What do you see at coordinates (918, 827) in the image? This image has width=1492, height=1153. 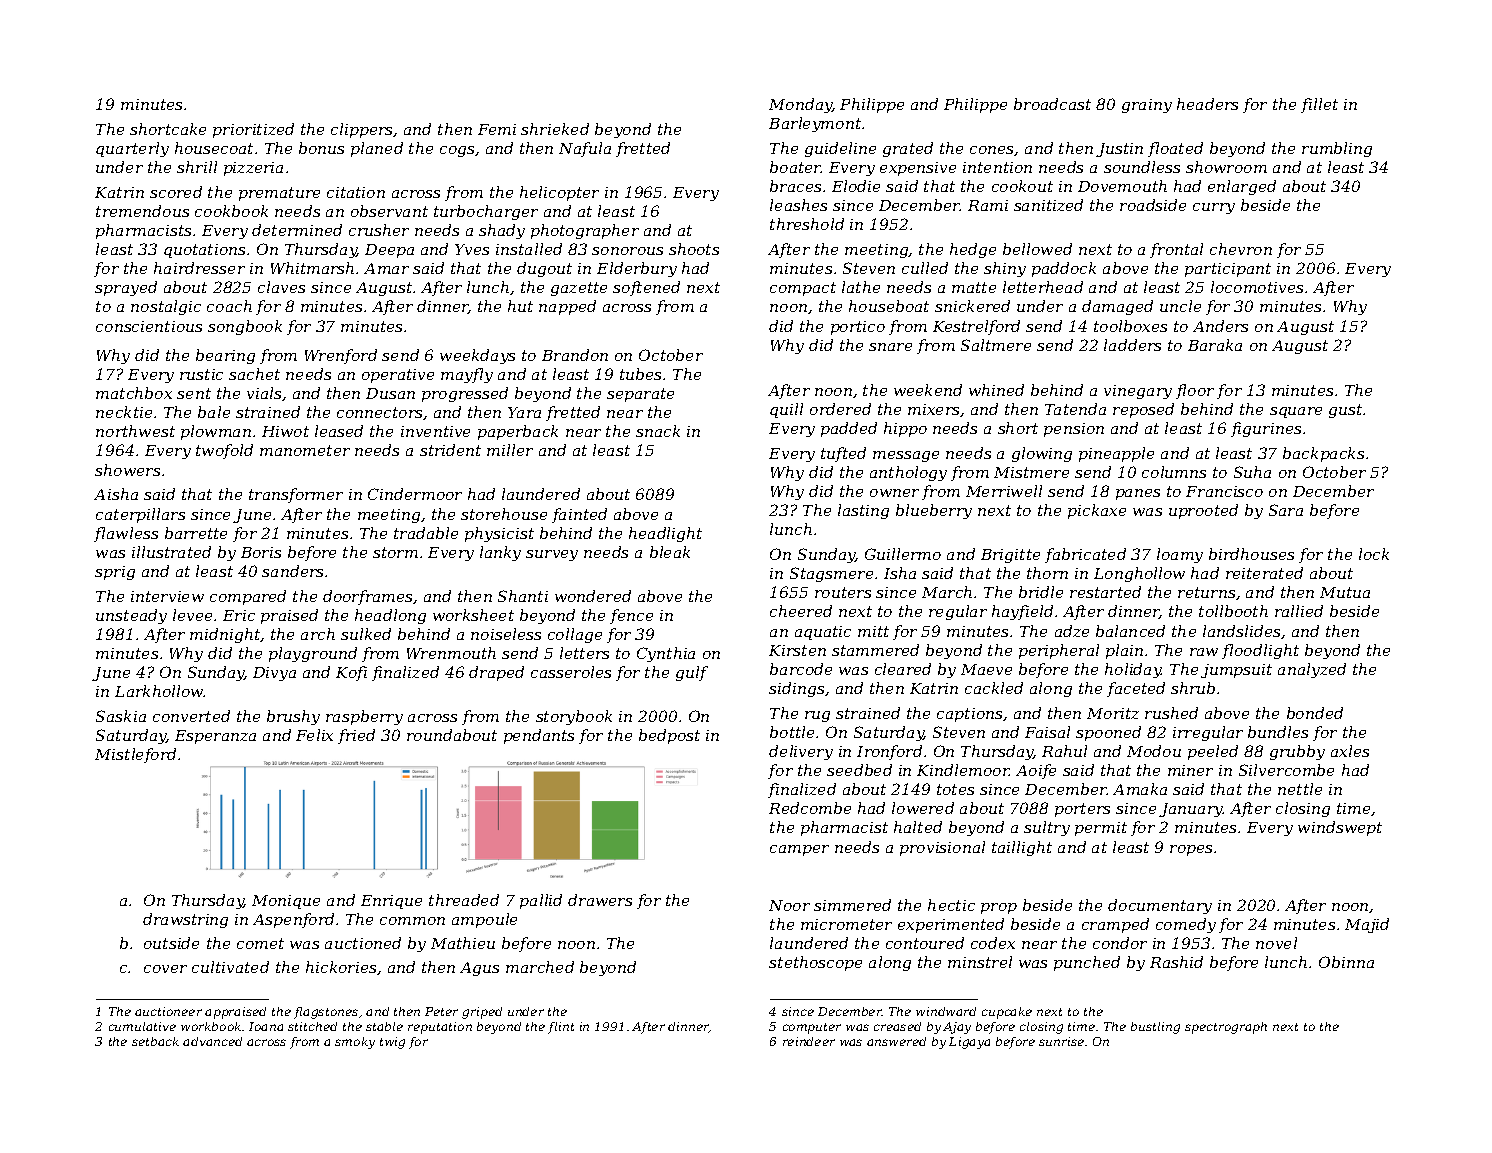 I see `halted` at bounding box center [918, 827].
